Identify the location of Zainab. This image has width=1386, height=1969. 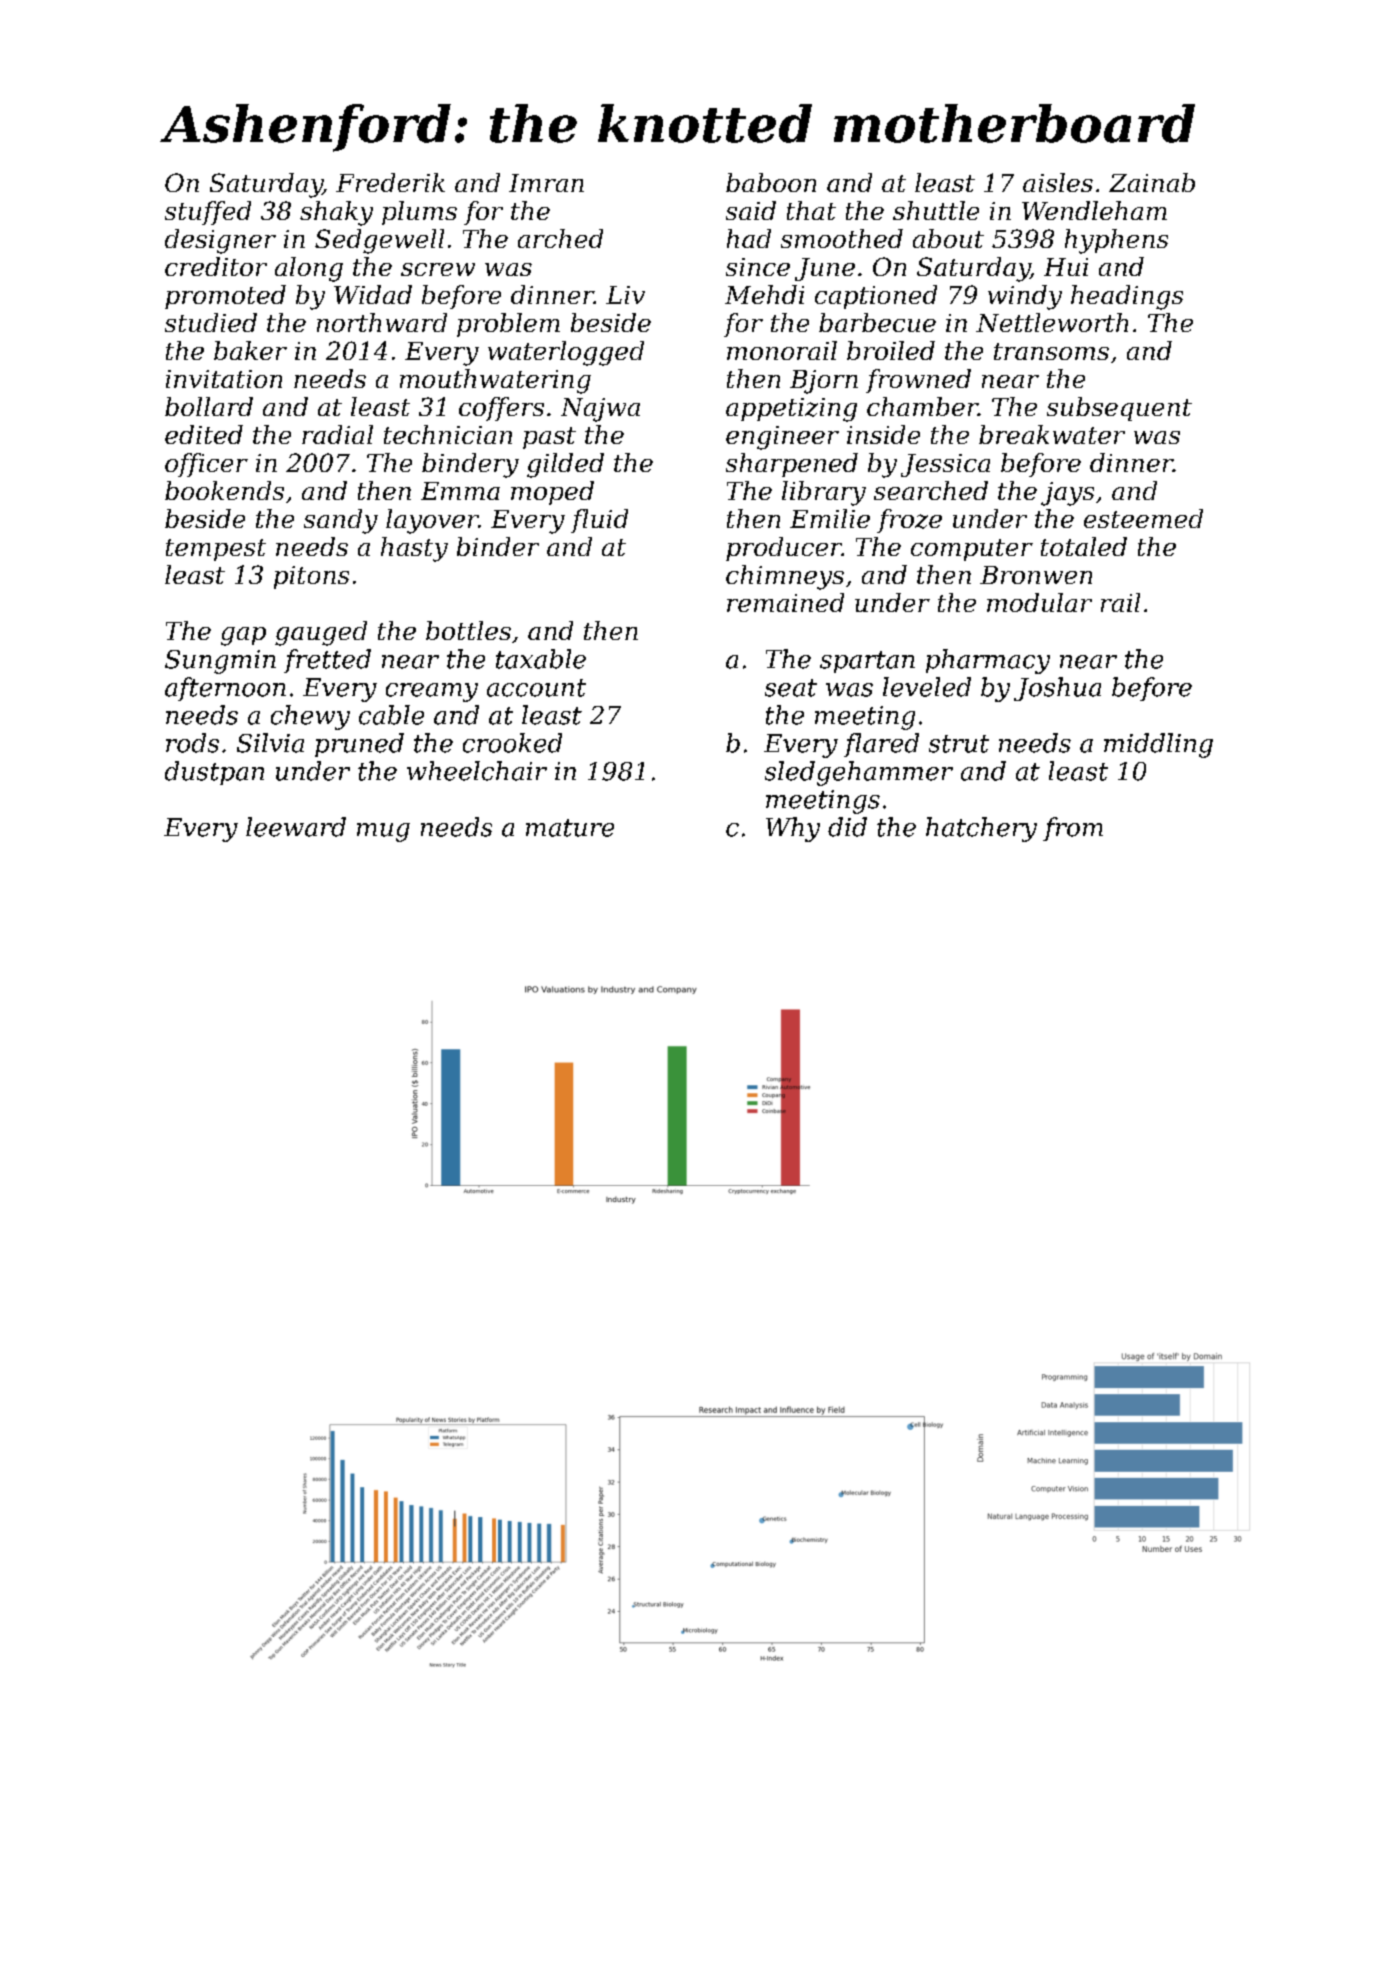
(1152, 182).
